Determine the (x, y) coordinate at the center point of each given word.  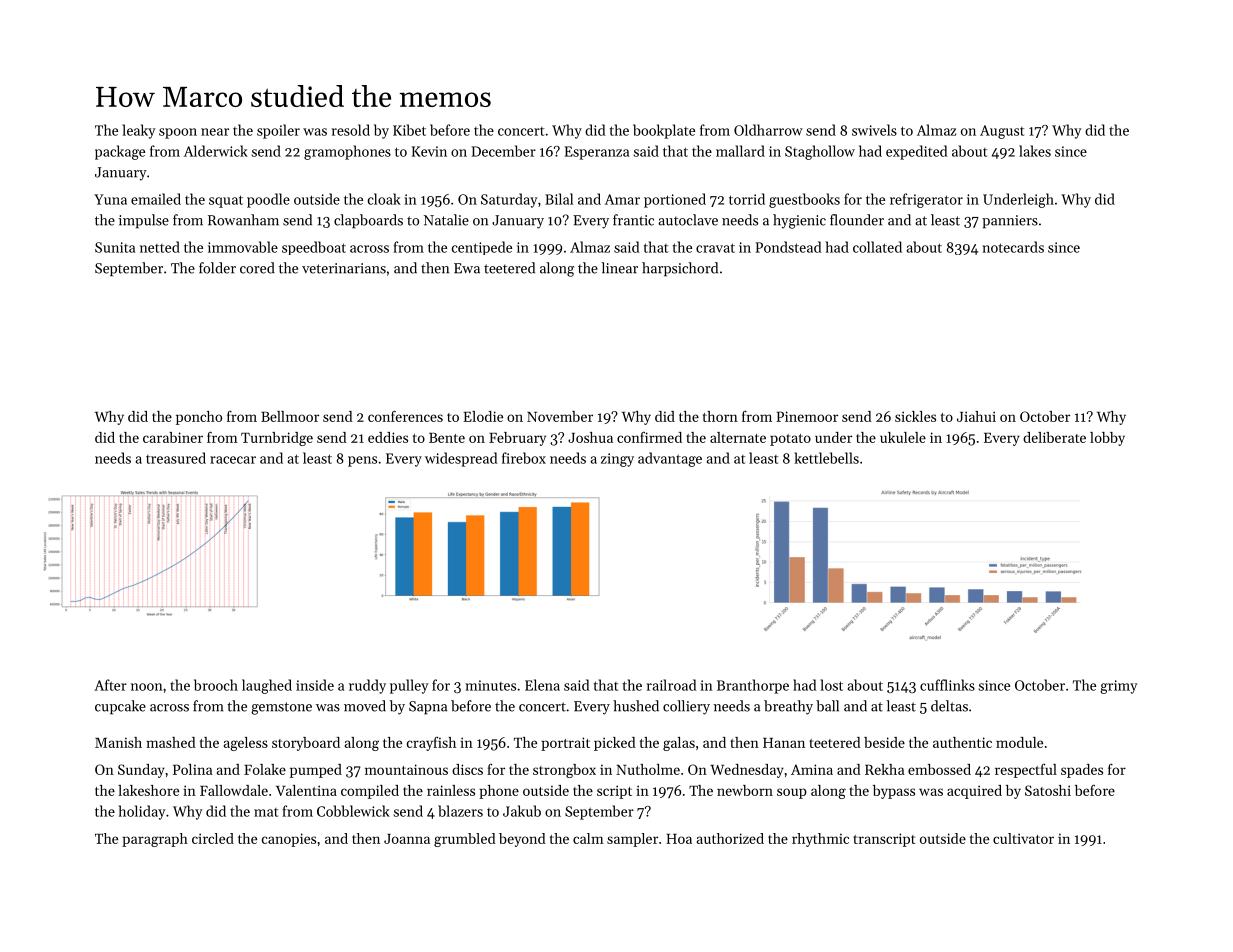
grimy (1118, 687)
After (110, 685)
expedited (916, 152)
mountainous (406, 769)
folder (217, 268)
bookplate (664, 131)
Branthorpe (753, 686)
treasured (176, 458)
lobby (1107, 439)
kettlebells (826, 458)
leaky (138, 131)
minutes (490, 685)
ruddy (367, 686)
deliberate (1054, 437)
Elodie (483, 416)
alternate (738, 437)
